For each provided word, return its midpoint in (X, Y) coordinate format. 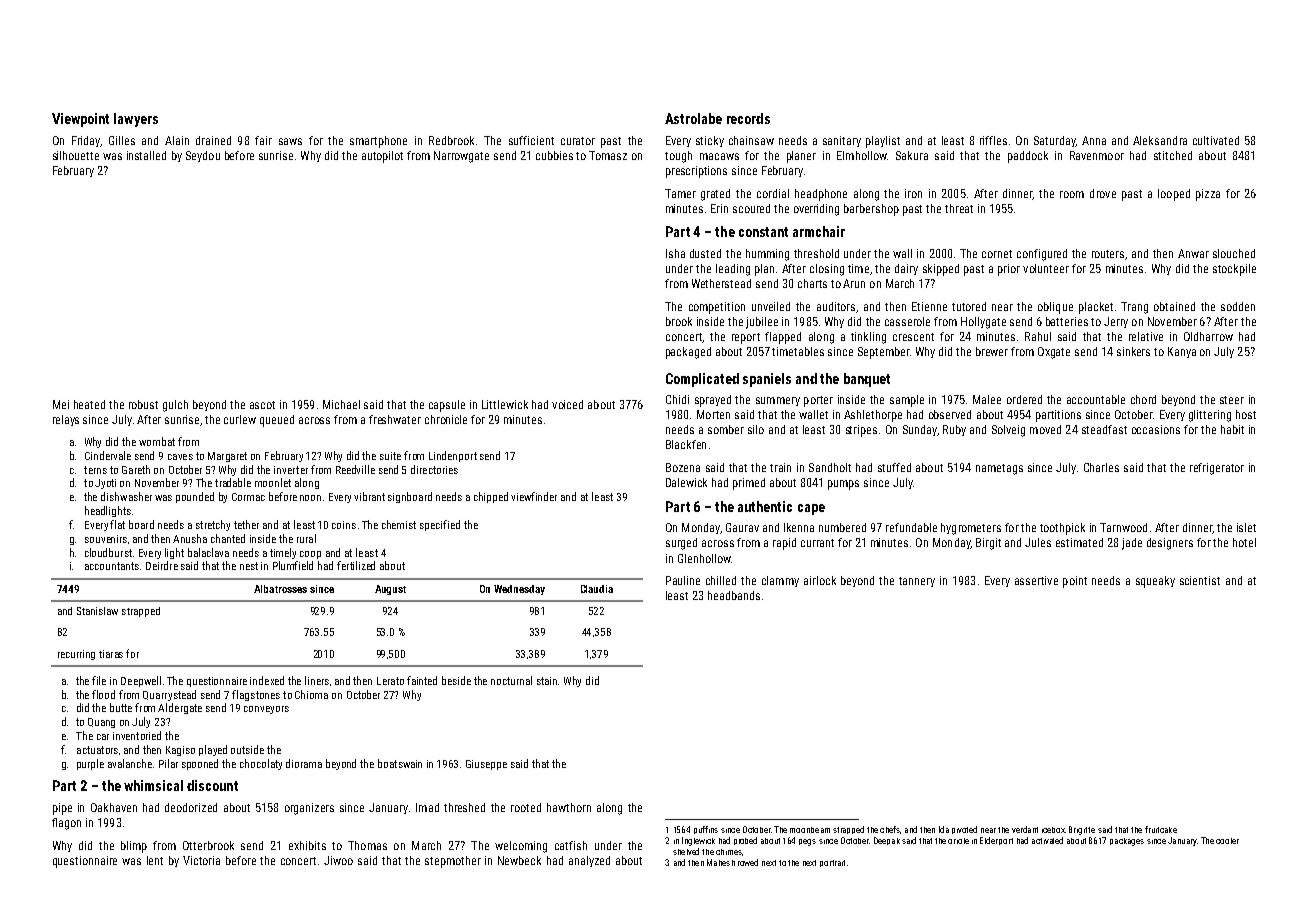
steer (1232, 400)
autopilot (382, 157)
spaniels (767, 380)
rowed (748, 862)
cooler (1227, 841)
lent (155, 860)
